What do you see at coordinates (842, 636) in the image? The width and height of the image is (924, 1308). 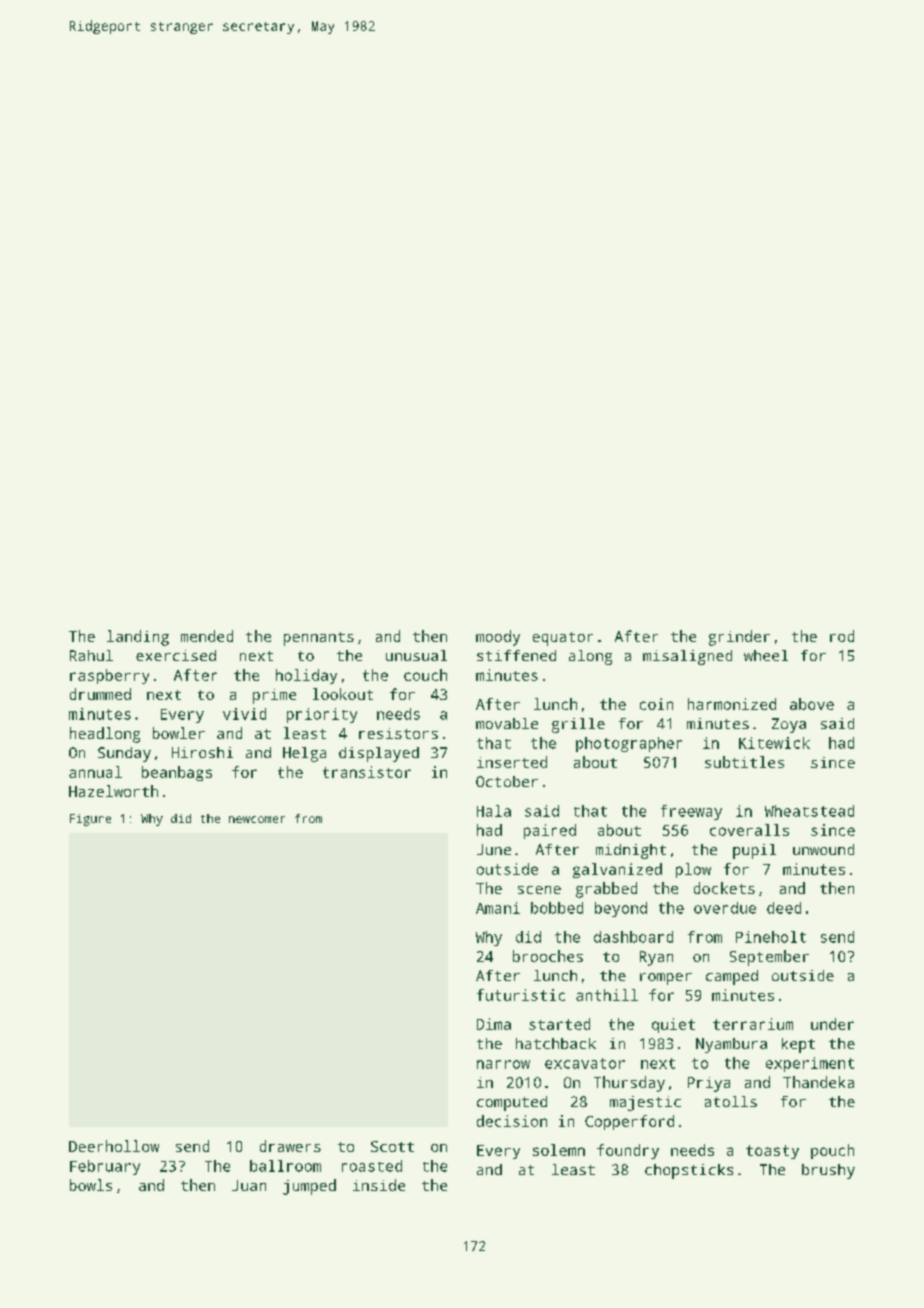 I see `rod` at bounding box center [842, 636].
